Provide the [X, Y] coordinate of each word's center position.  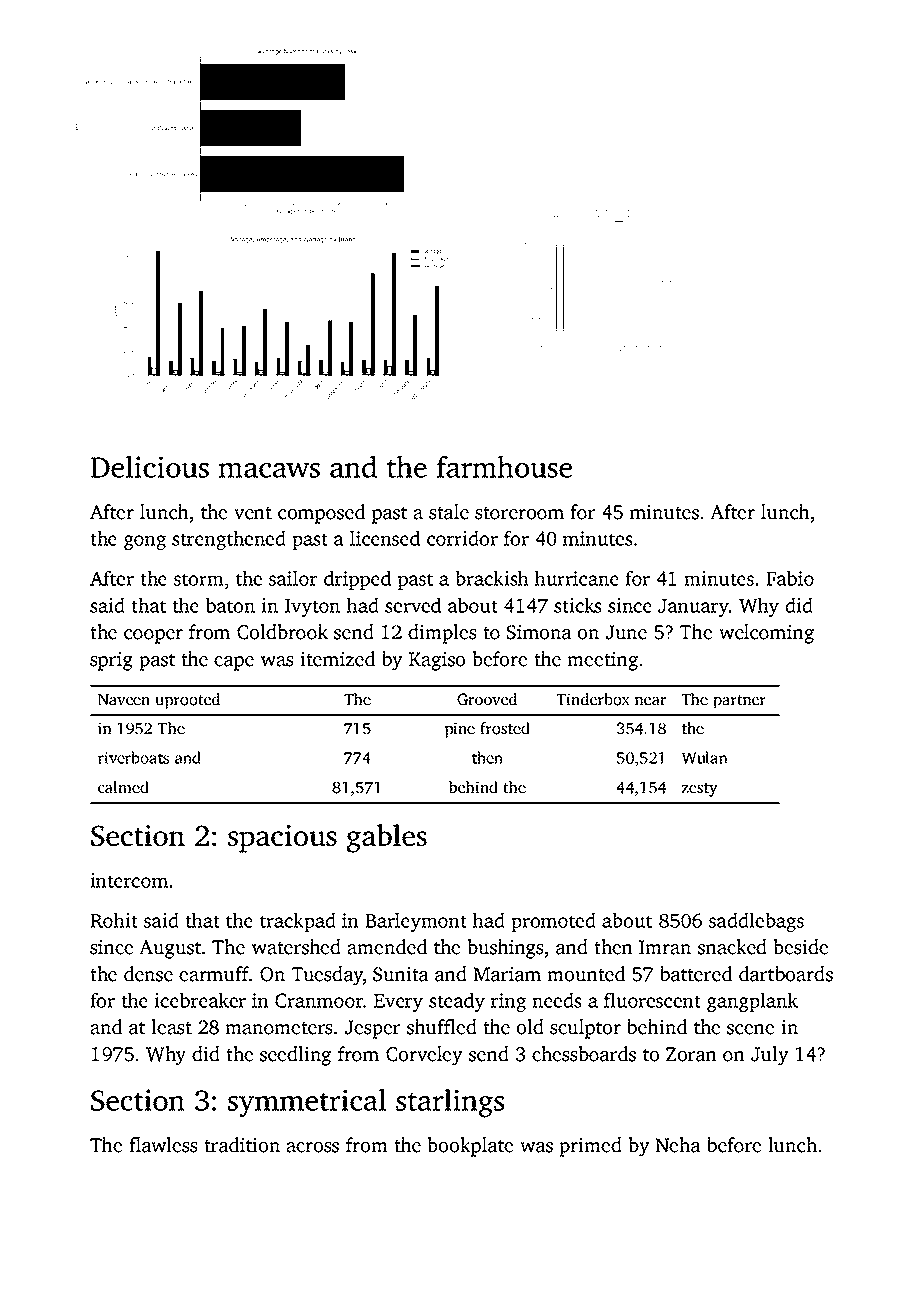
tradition [242, 1145]
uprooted [188, 701]
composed [321, 514]
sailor [293, 578]
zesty [700, 790]
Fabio [790, 578]
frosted [505, 728]
